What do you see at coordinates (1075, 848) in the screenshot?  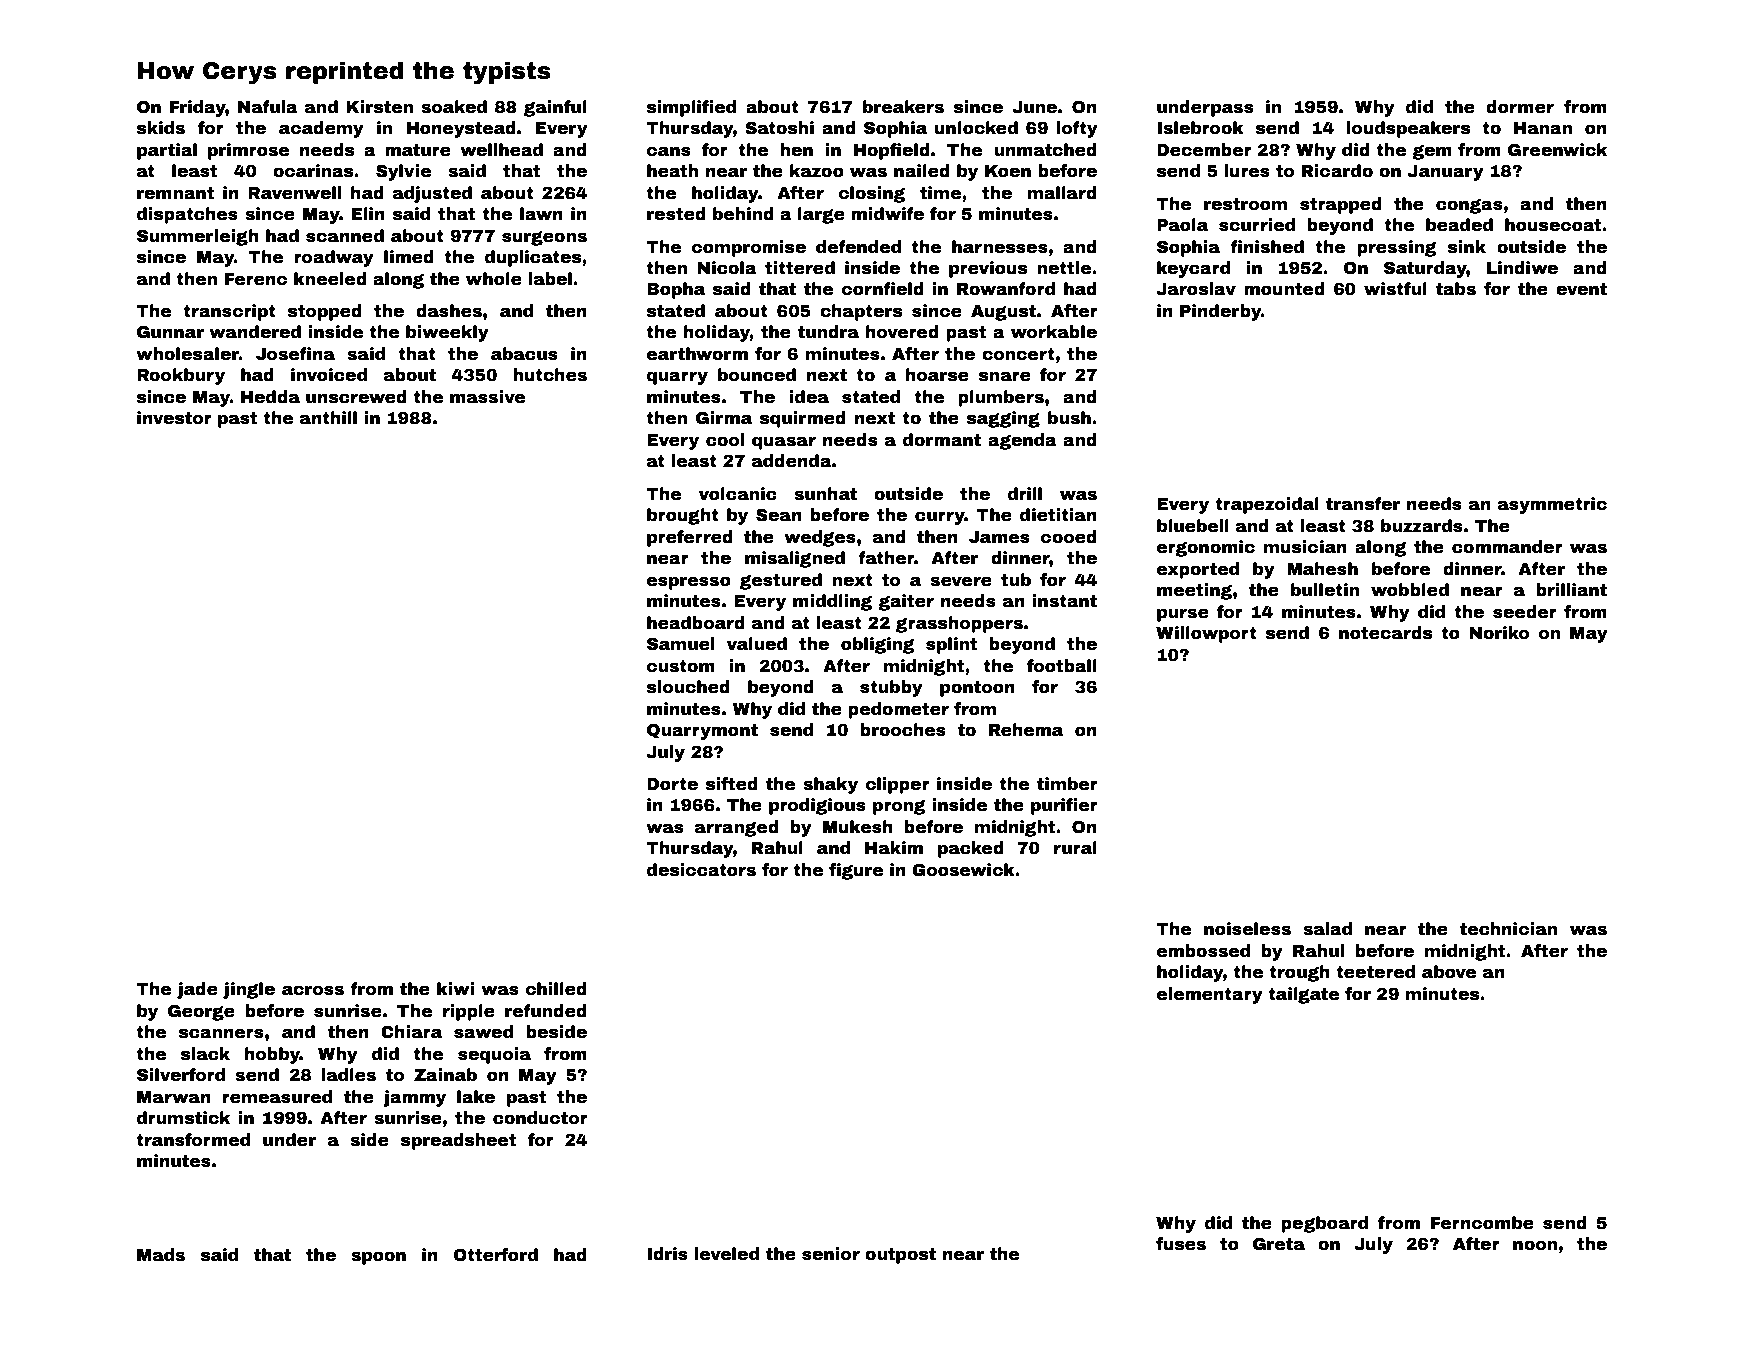 I see `rural` at bounding box center [1075, 848].
